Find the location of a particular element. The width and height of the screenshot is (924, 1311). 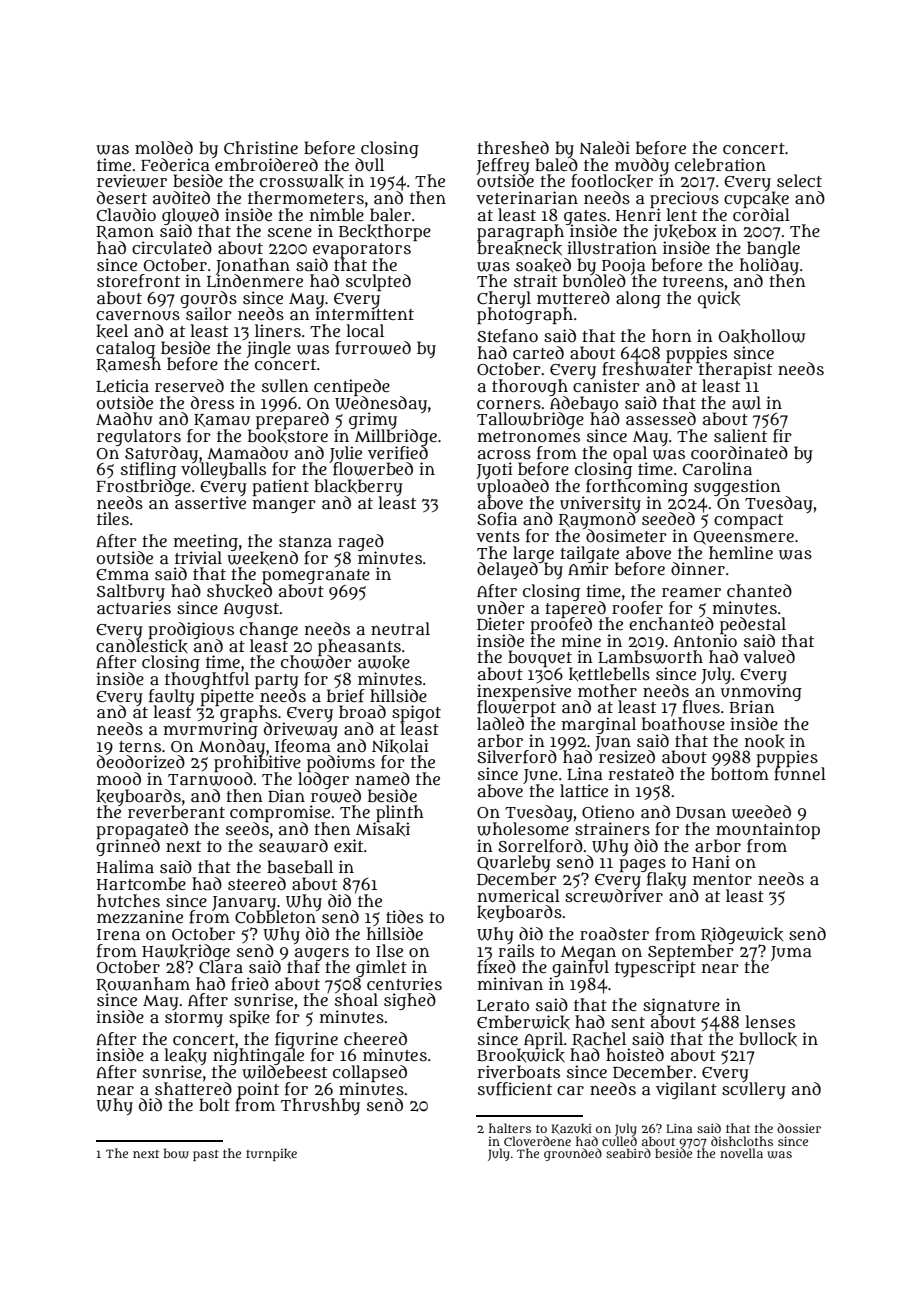

Kazuki is located at coordinates (571, 1129).
